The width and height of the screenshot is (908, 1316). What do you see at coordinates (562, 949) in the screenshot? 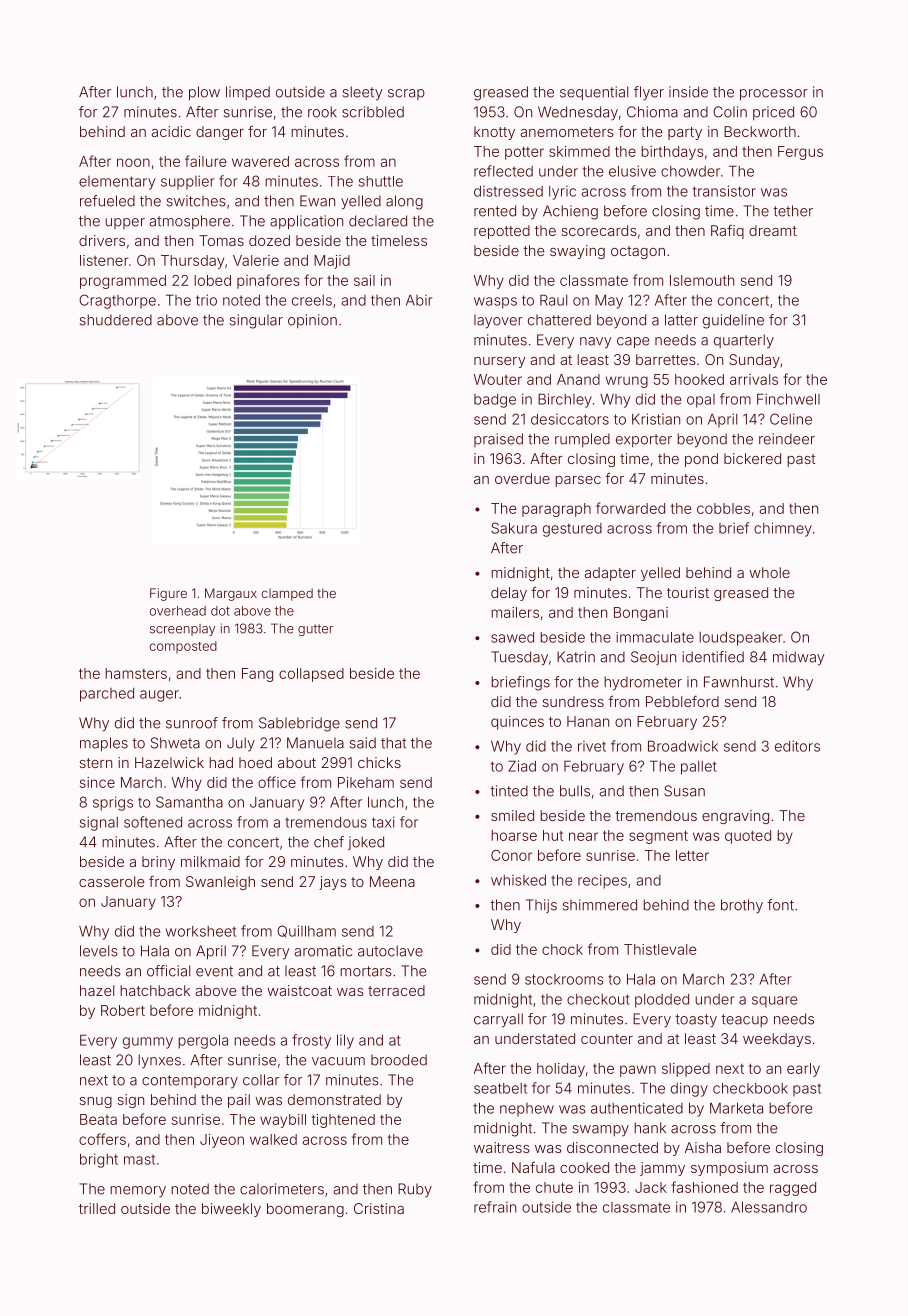
I see `chock` at bounding box center [562, 949].
